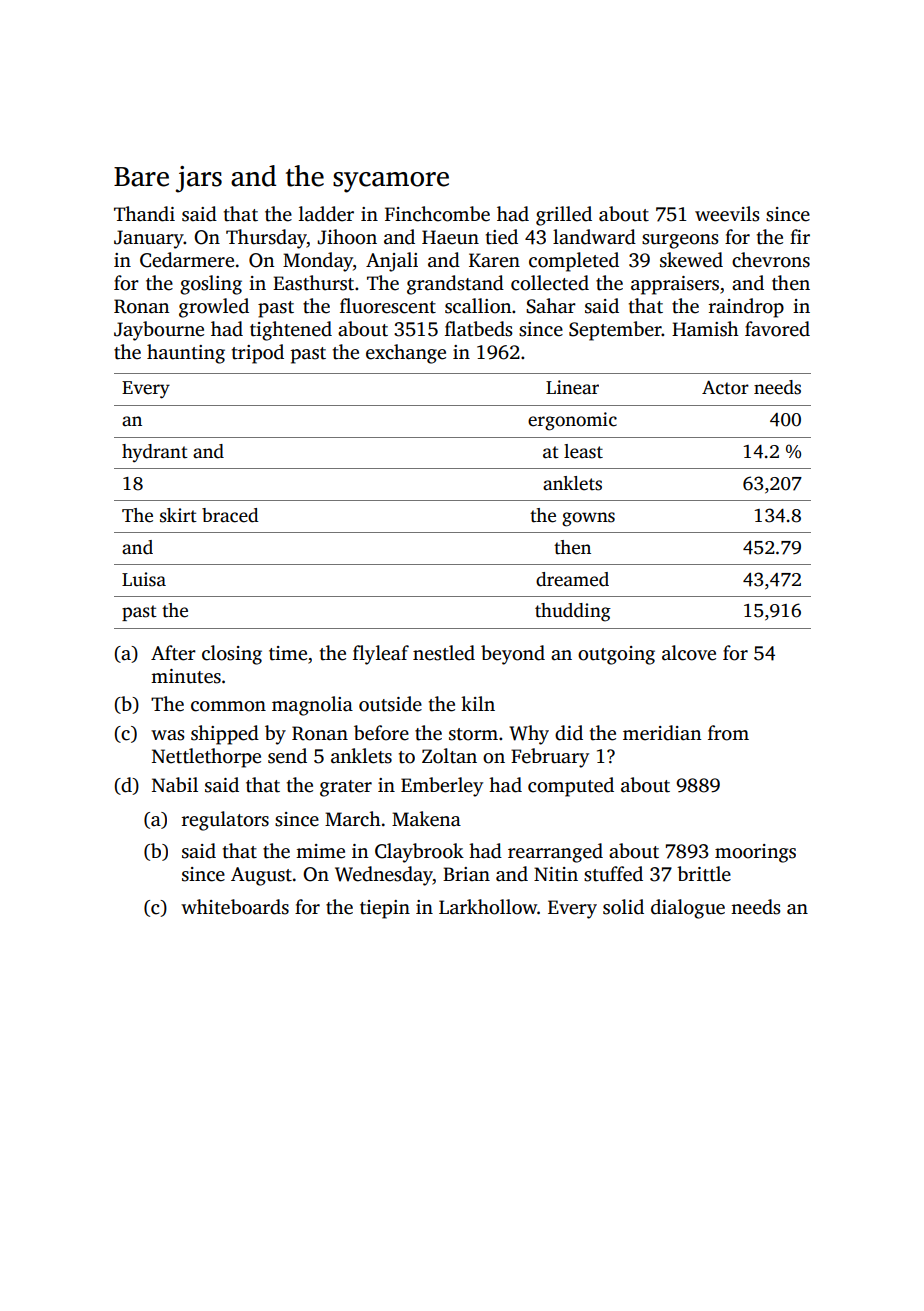 The width and height of the screenshot is (924, 1311). I want to click on hydrant, so click(155, 453).
